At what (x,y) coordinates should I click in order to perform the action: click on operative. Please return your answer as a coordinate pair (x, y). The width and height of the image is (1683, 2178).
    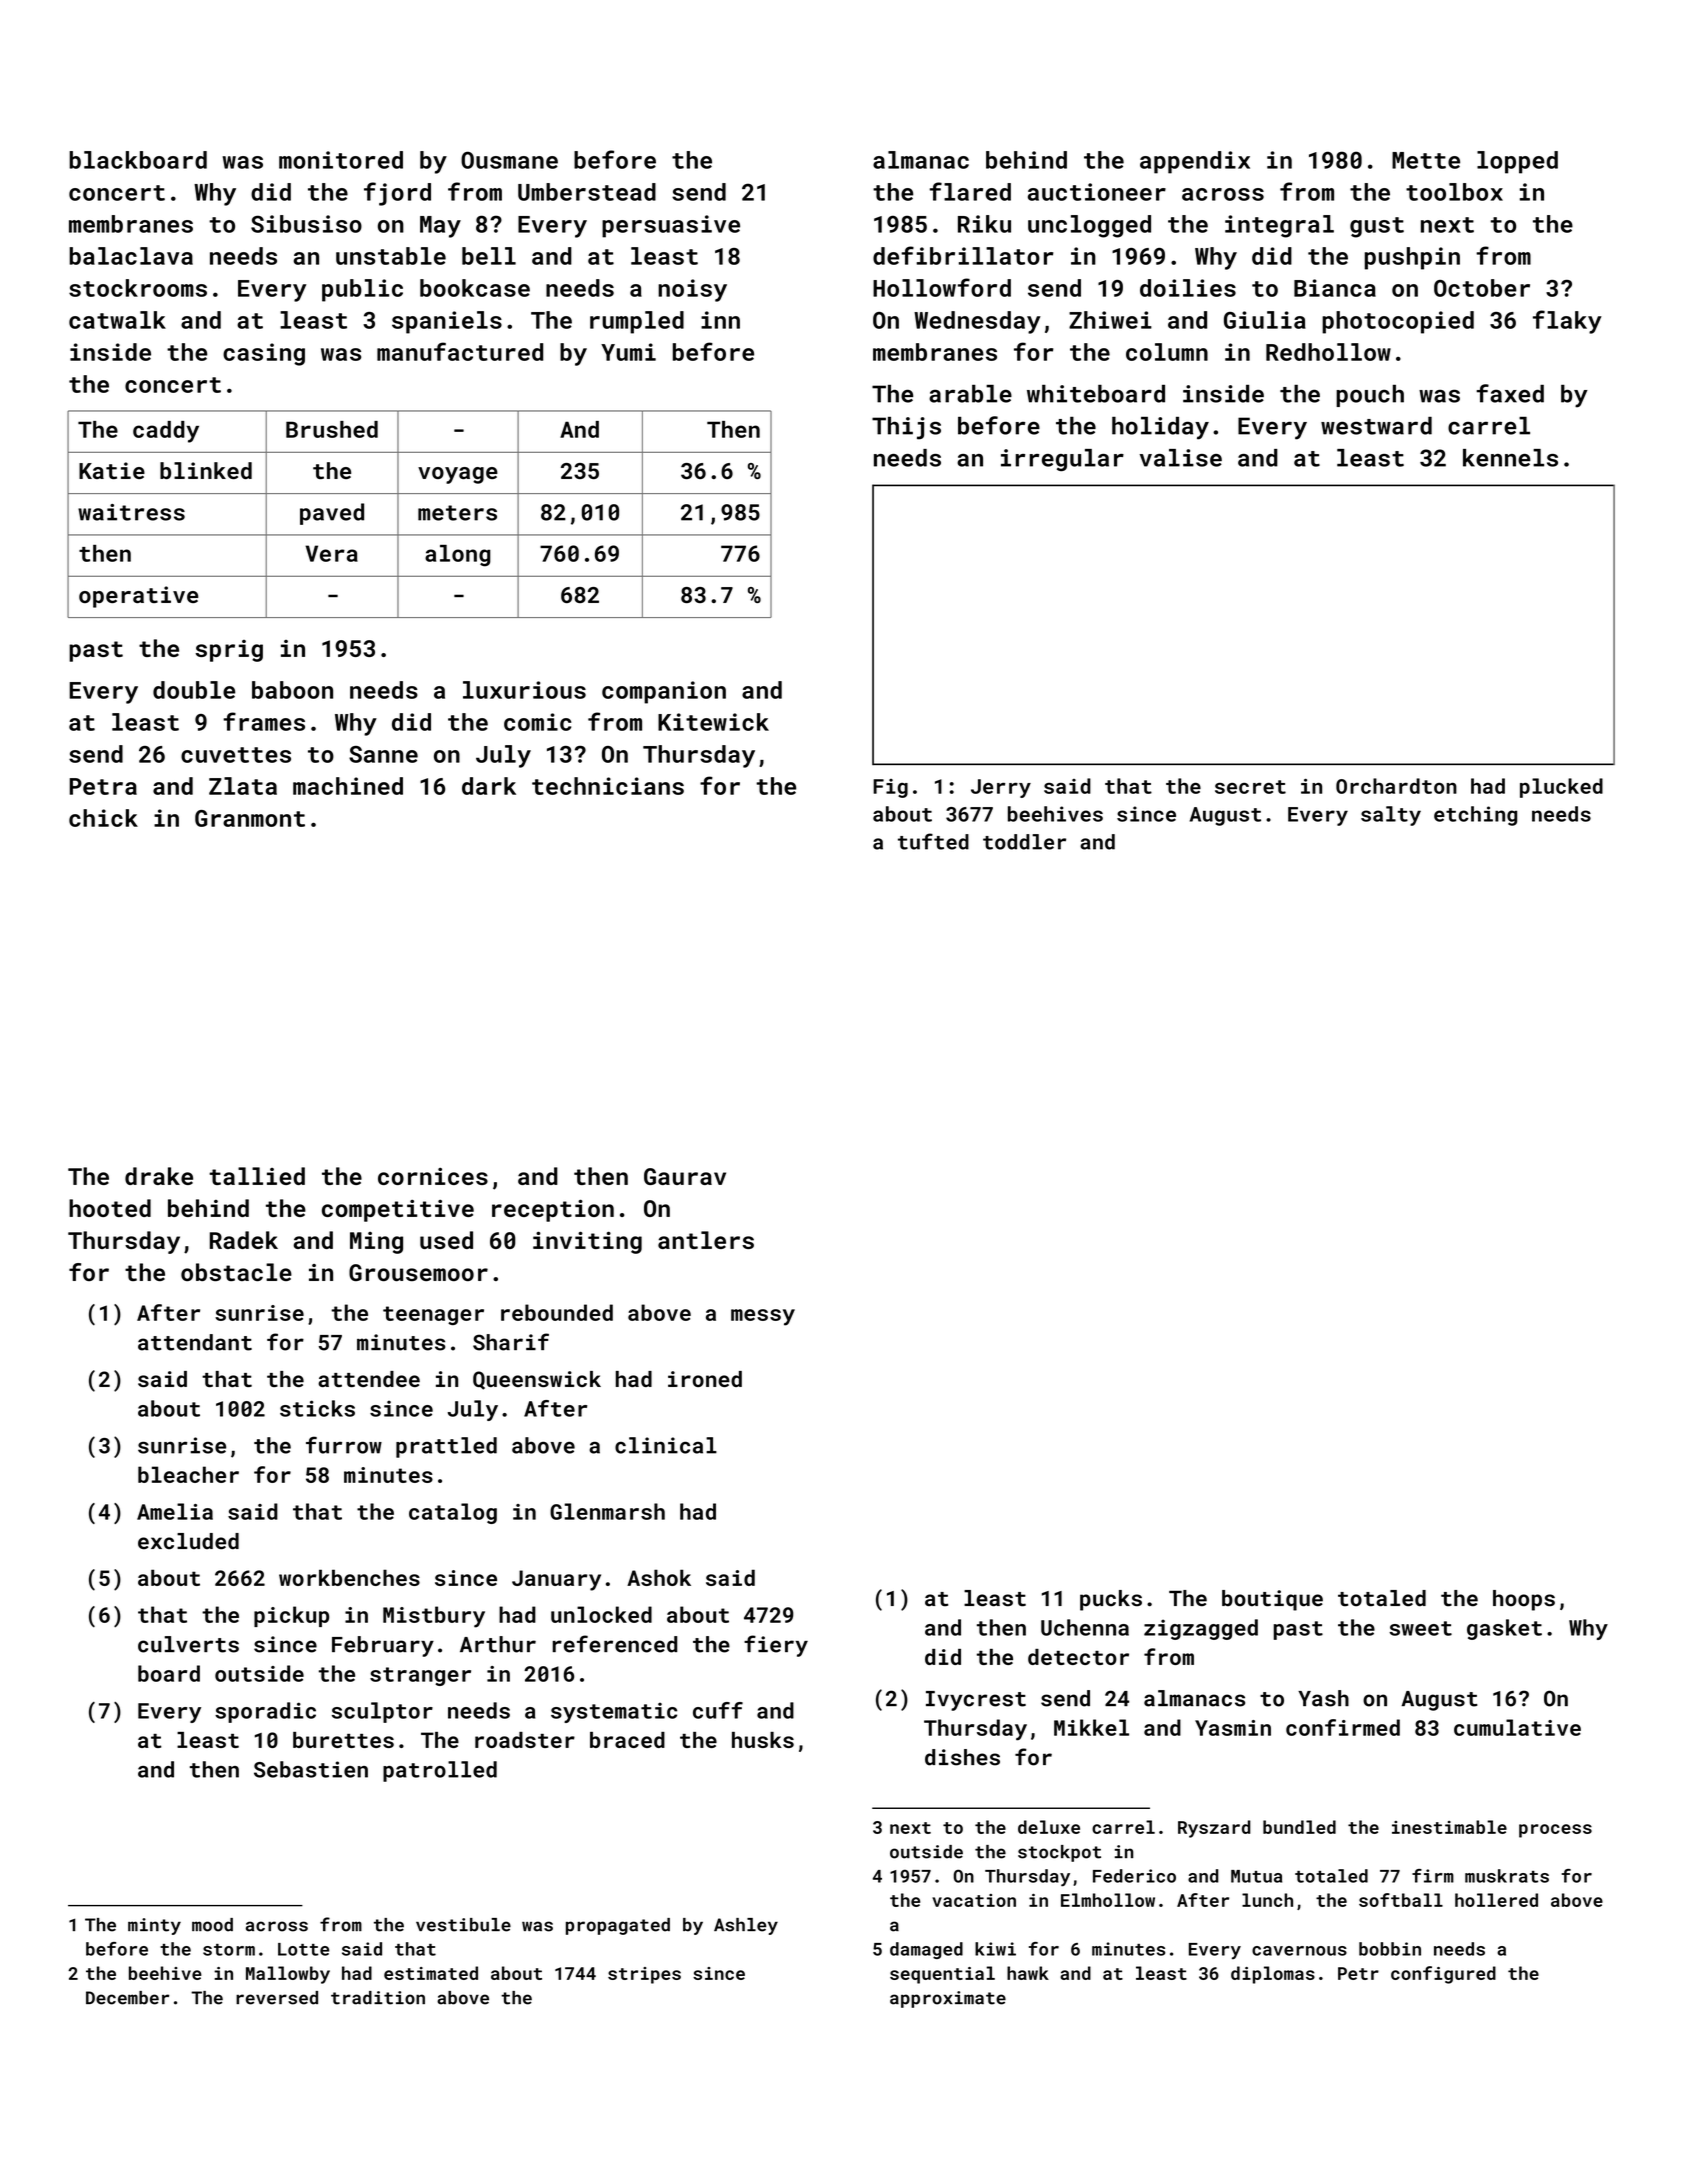
    Looking at the image, I should click on (138, 597).
